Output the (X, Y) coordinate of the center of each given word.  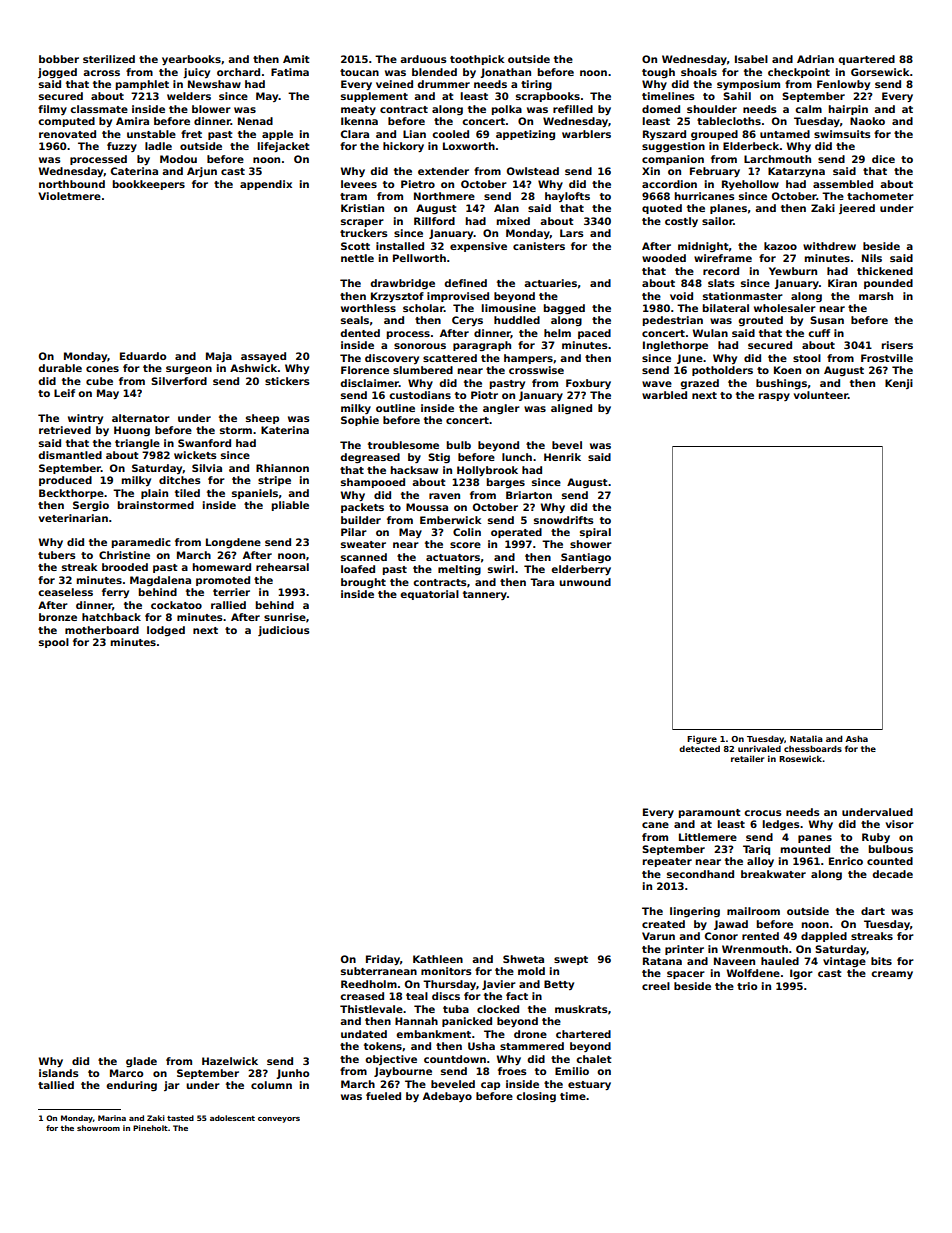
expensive (478, 247)
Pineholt (150, 1128)
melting (459, 570)
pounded (888, 284)
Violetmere (69, 196)
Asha (857, 738)
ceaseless (65, 592)
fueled (383, 1096)
